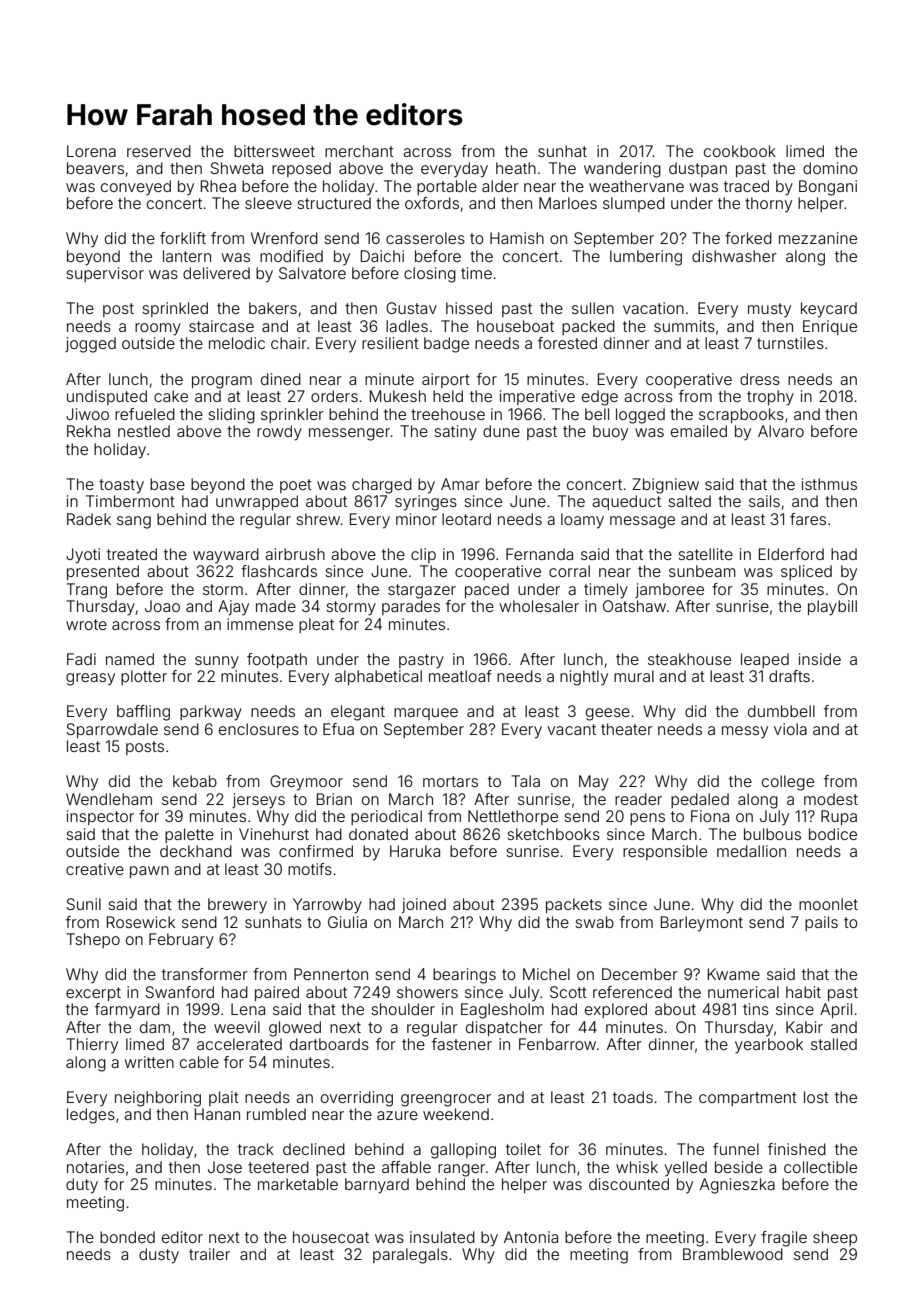  I want to click on turnstiles, so click(790, 343).
